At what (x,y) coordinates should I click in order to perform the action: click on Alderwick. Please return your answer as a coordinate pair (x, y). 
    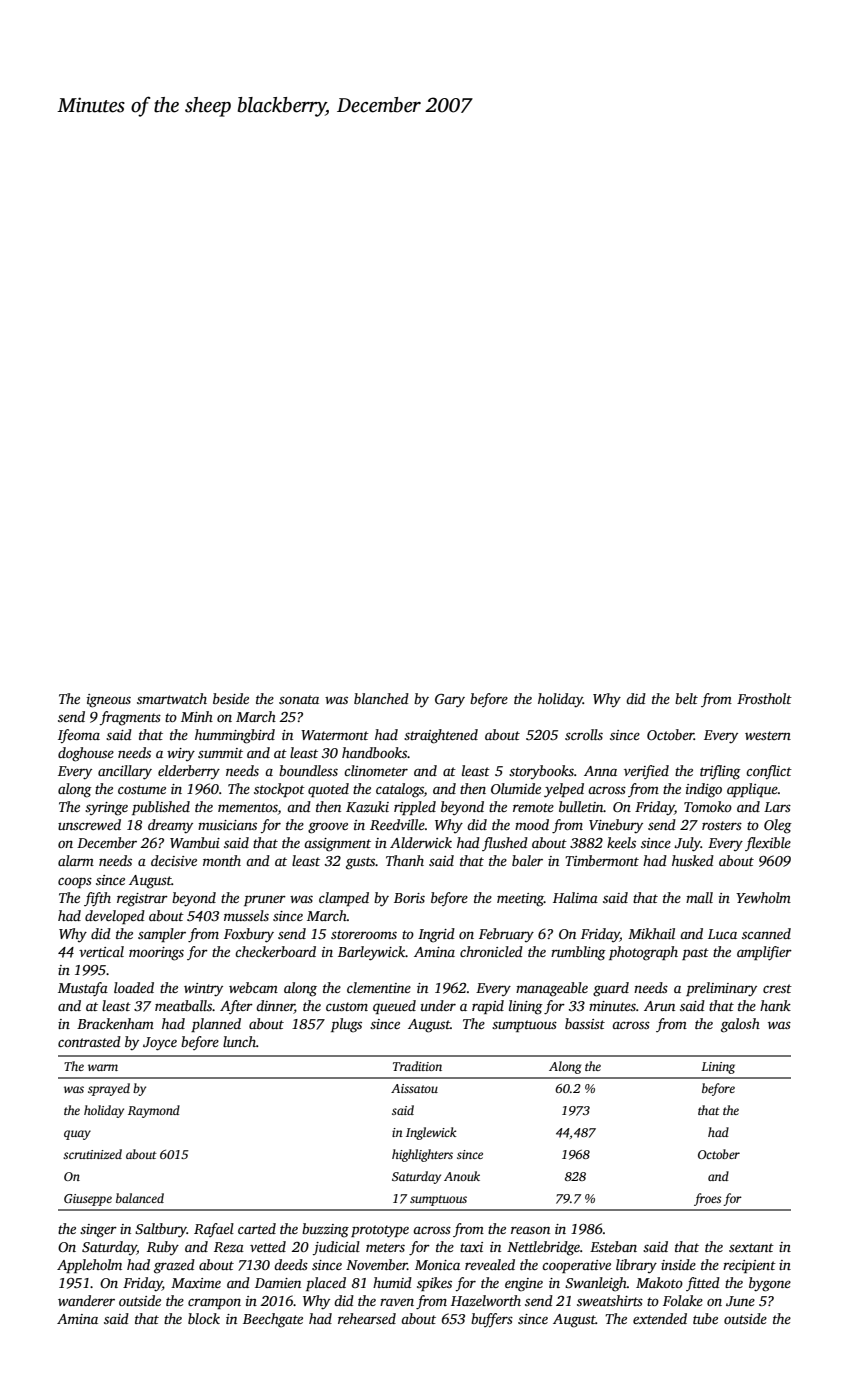
    Looking at the image, I should click on (421, 842).
